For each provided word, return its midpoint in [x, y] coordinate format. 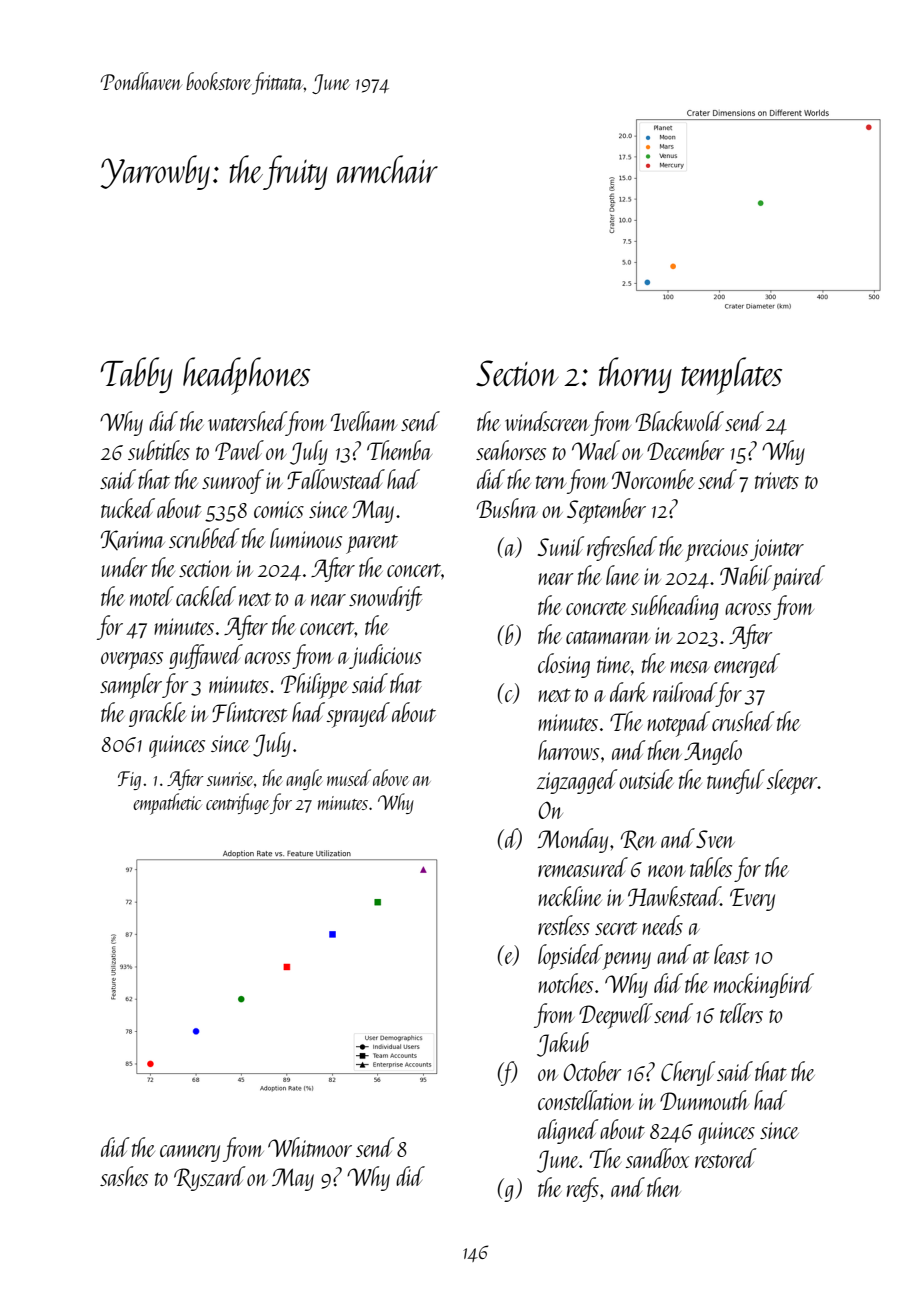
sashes [124, 1176]
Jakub [563, 1044]
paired [798, 578]
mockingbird [764, 985]
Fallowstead [336, 479]
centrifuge [237, 803]
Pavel [239, 450]
